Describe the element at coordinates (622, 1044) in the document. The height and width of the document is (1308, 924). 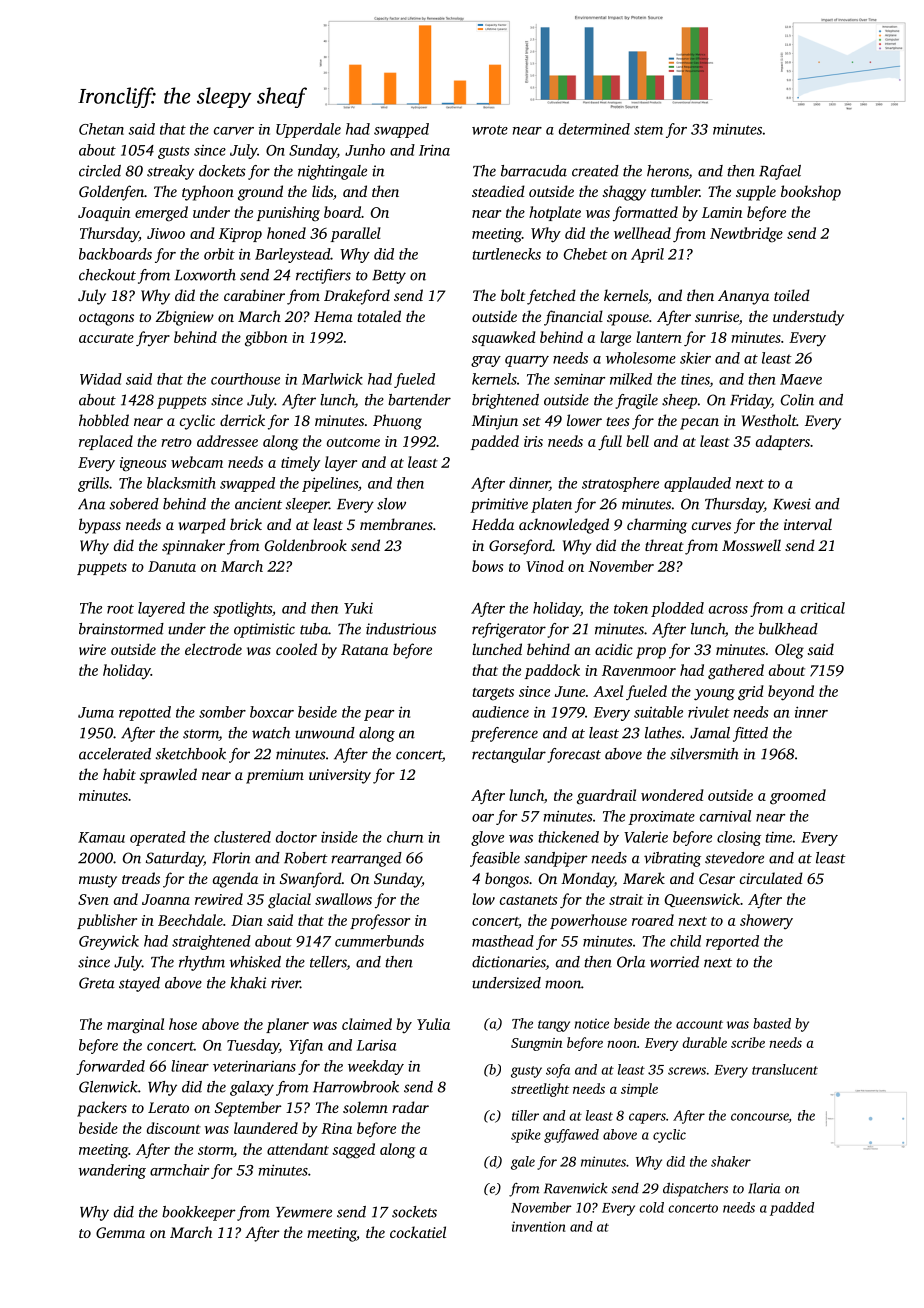
I see `noon` at that location.
